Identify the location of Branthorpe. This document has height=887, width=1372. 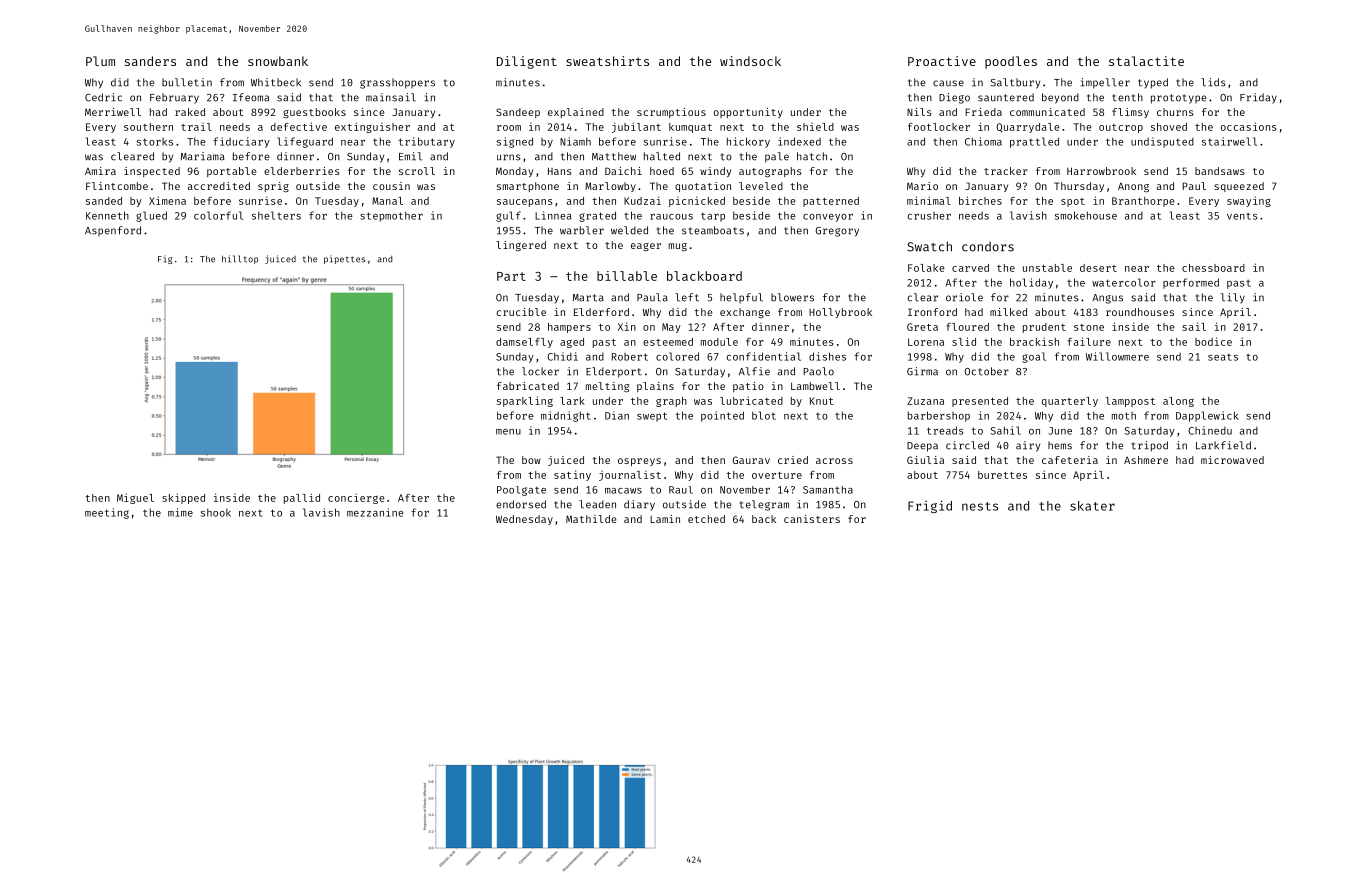
(1143, 202).
